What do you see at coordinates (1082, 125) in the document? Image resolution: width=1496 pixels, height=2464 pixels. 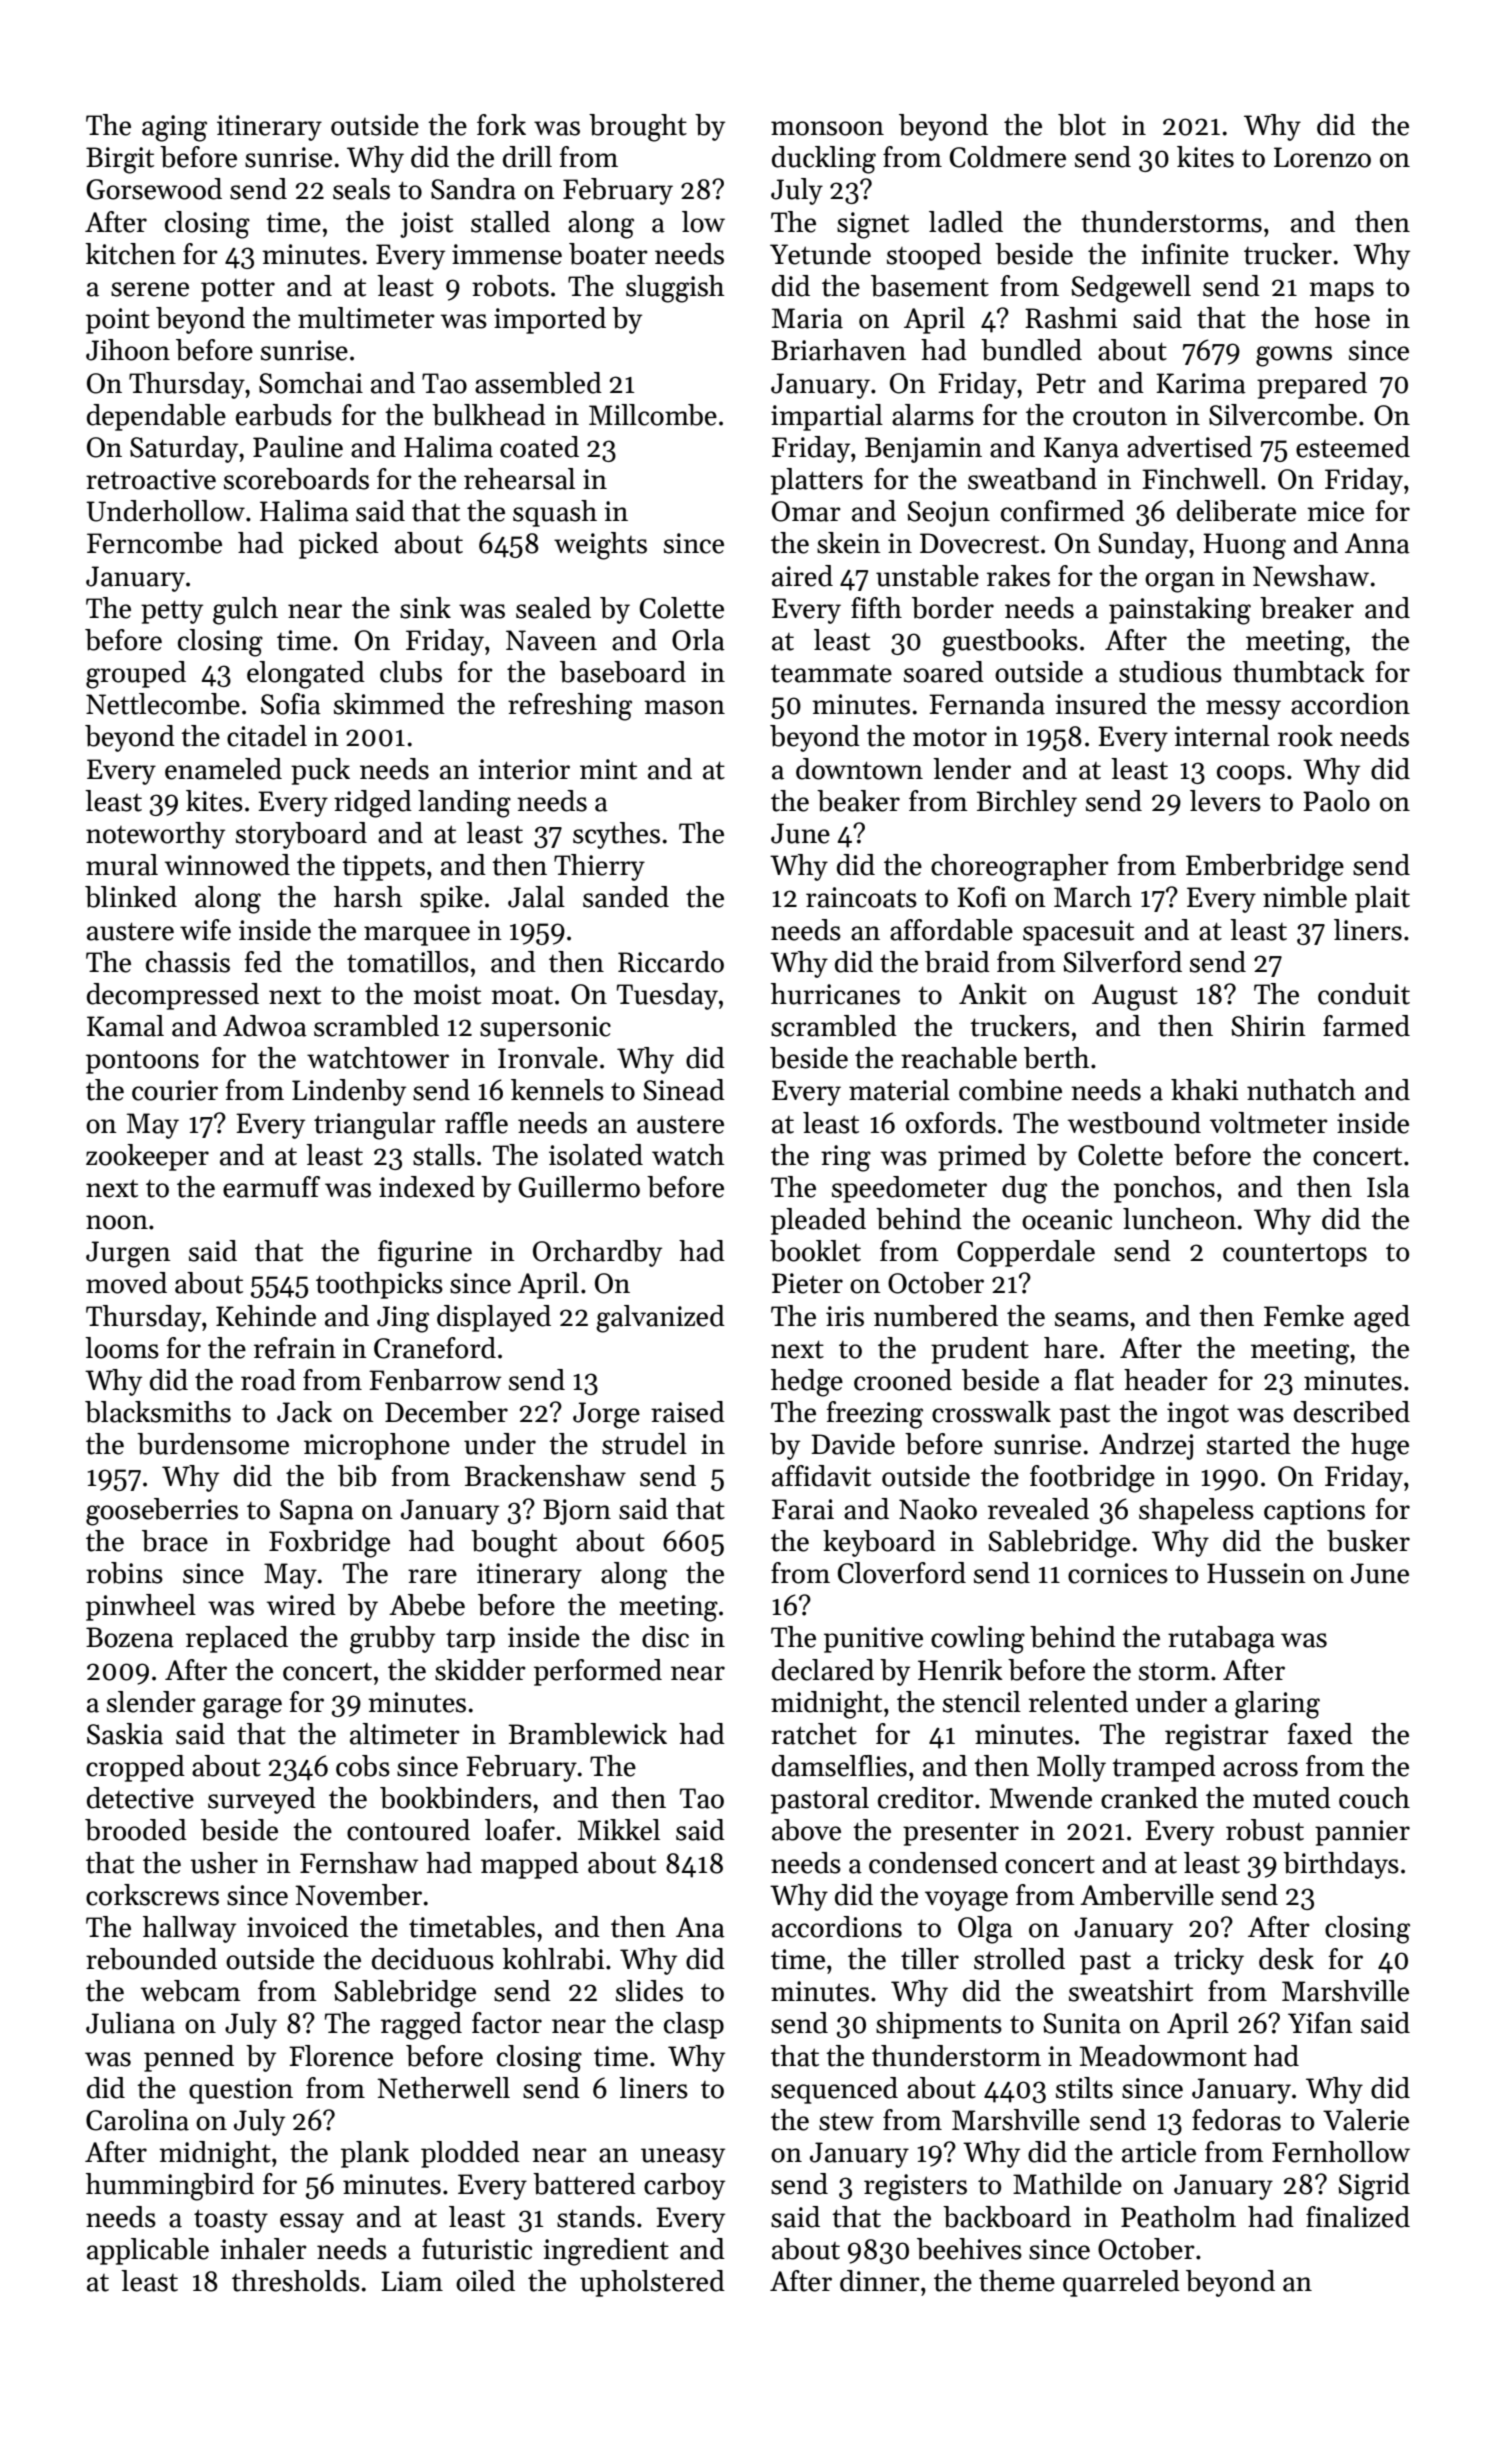 I see `blot` at bounding box center [1082, 125].
